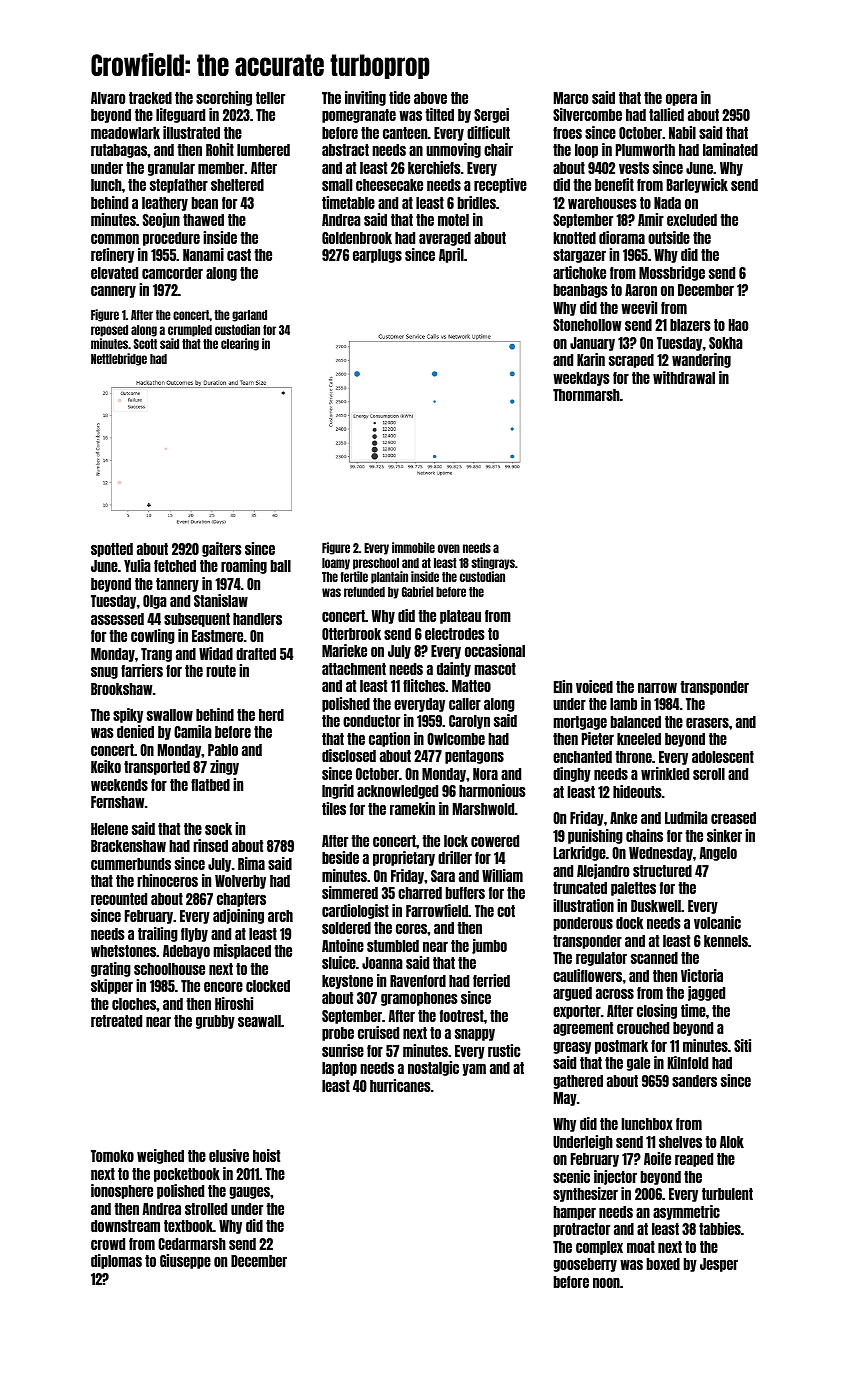 The width and height of the image is (849, 1400). What do you see at coordinates (266, 1155) in the image?
I see `hoist` at bounding box center [266, 1155].
